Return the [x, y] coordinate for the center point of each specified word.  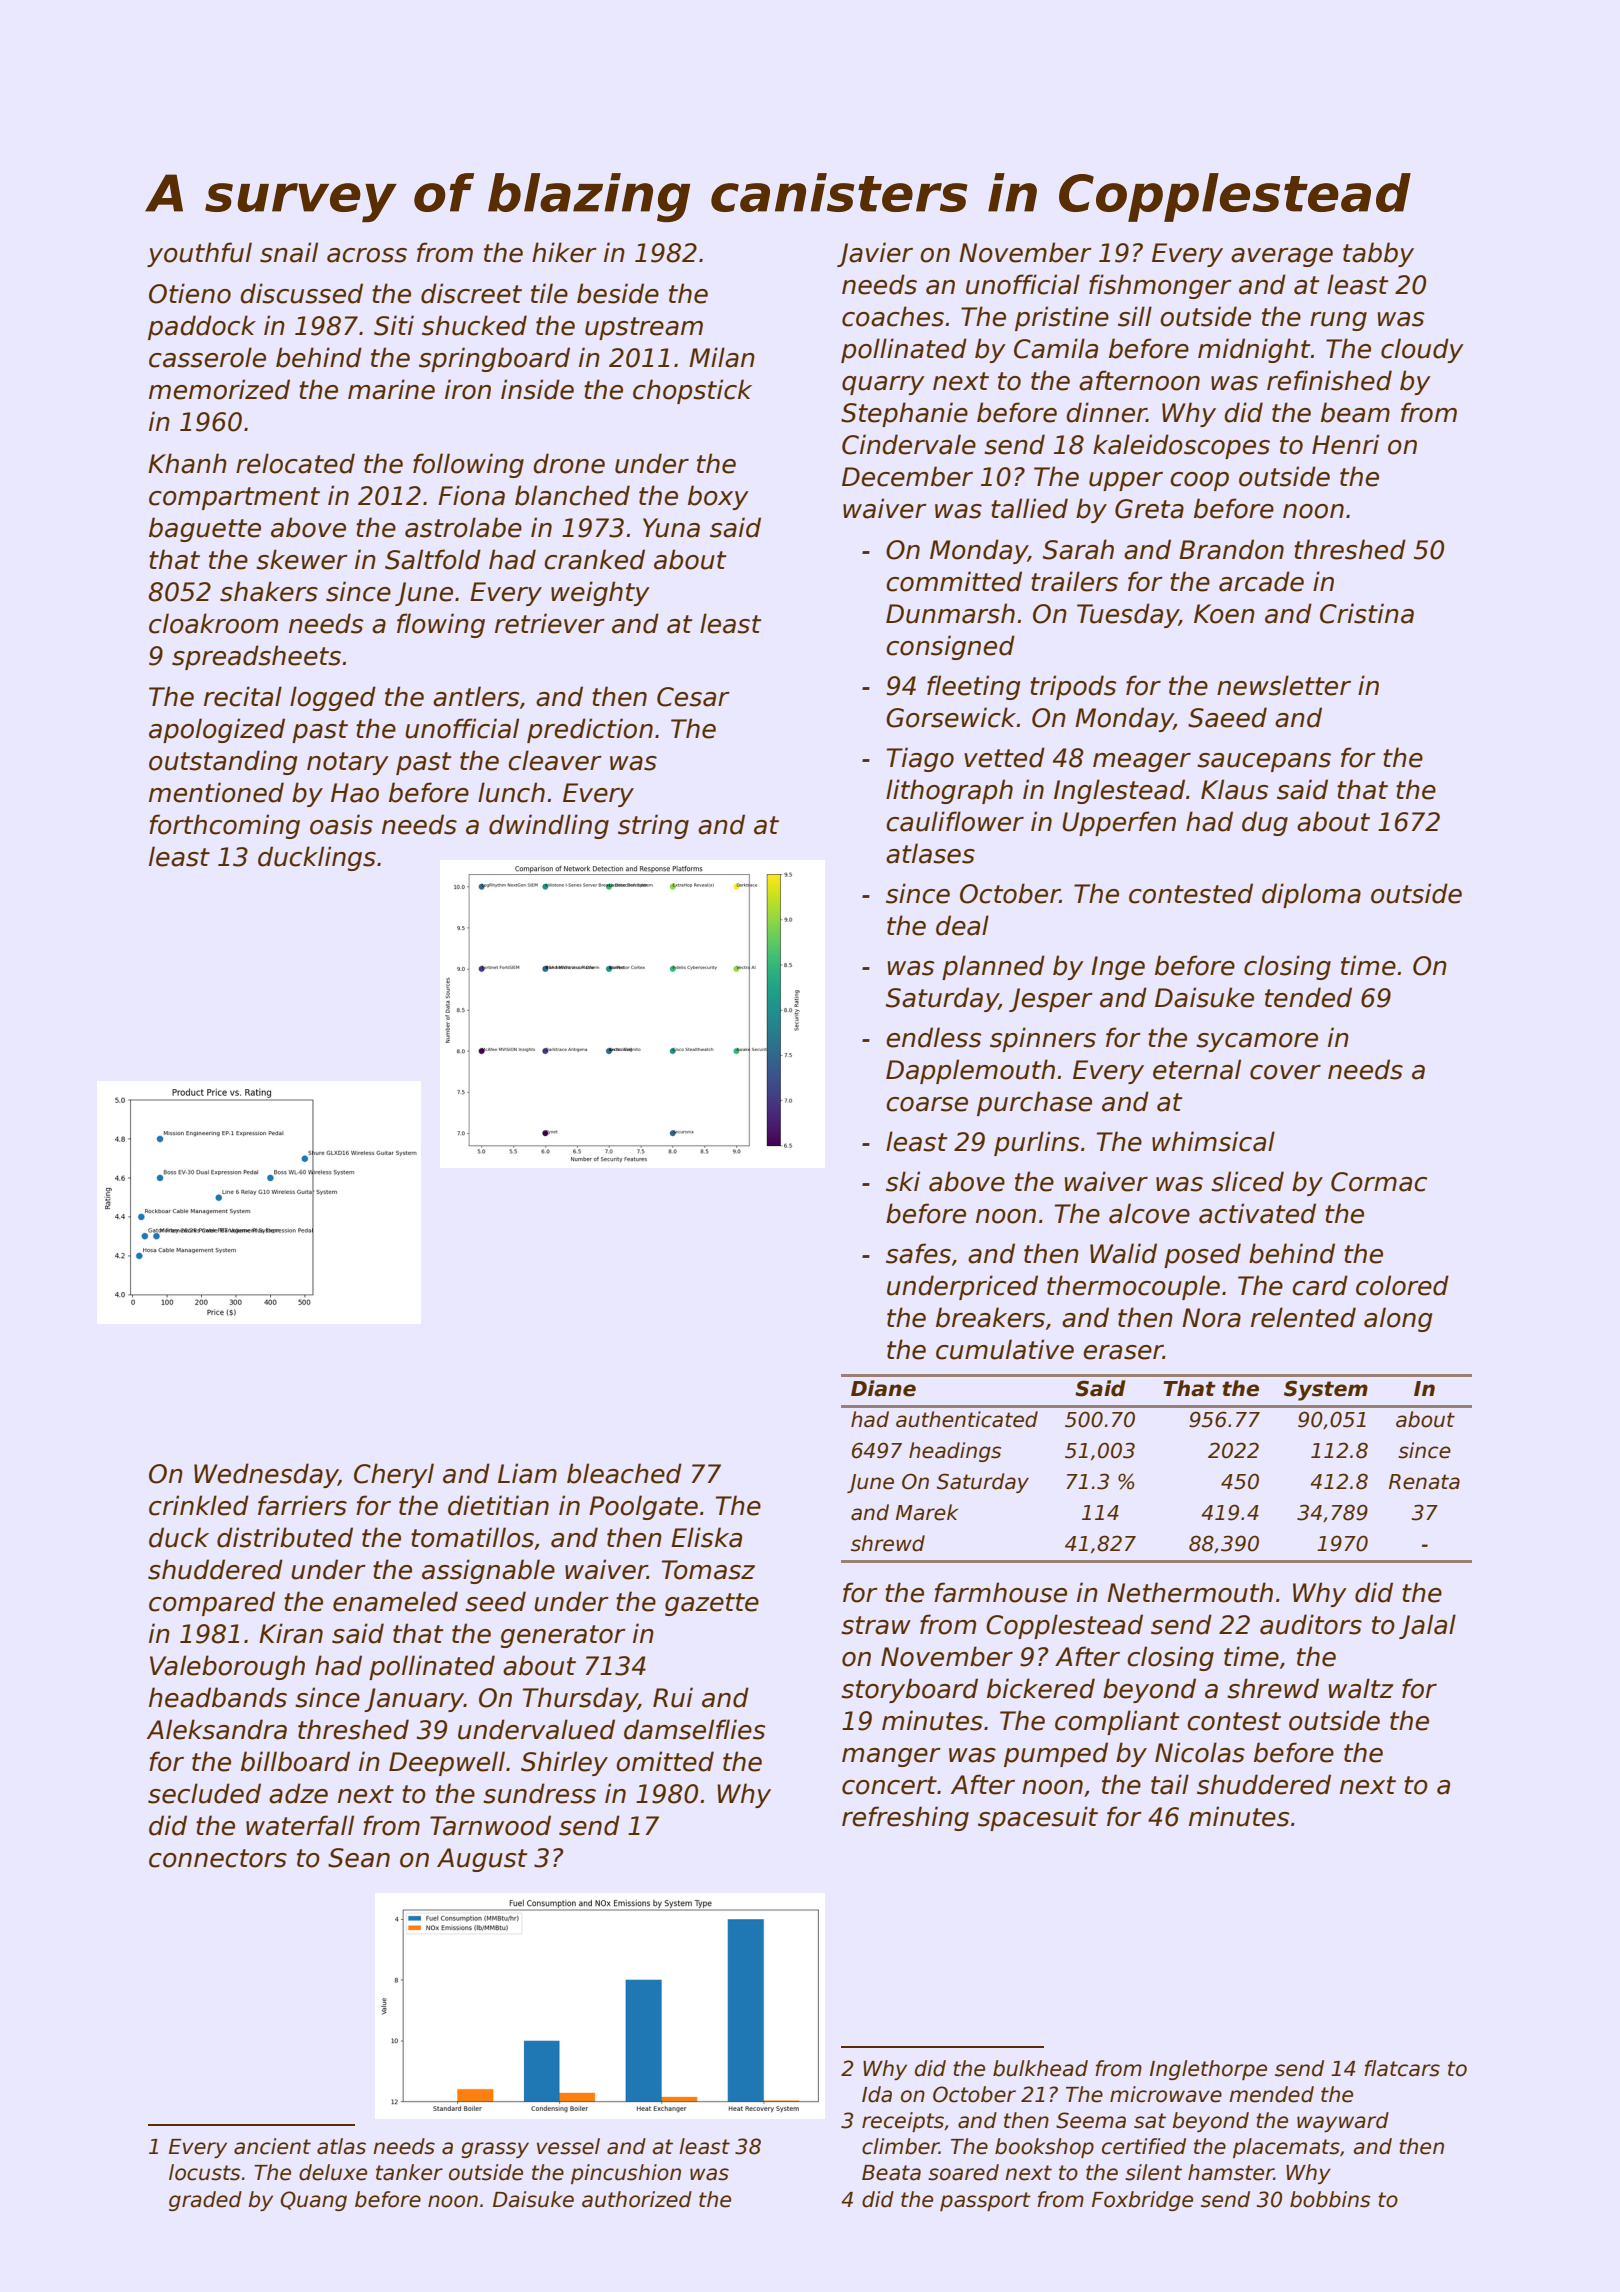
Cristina [1367, 613]
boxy [718, 497]
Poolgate [643, 1507]
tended [1308, 997]
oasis [341, 824]
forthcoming [224, 826]
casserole [207, 357]
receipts [903, 2122]
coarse [927, 1104]
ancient [272, 2146]
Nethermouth [1190, 1592]
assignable [488, 1571]
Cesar [693, 697]
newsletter [1284, 685]
